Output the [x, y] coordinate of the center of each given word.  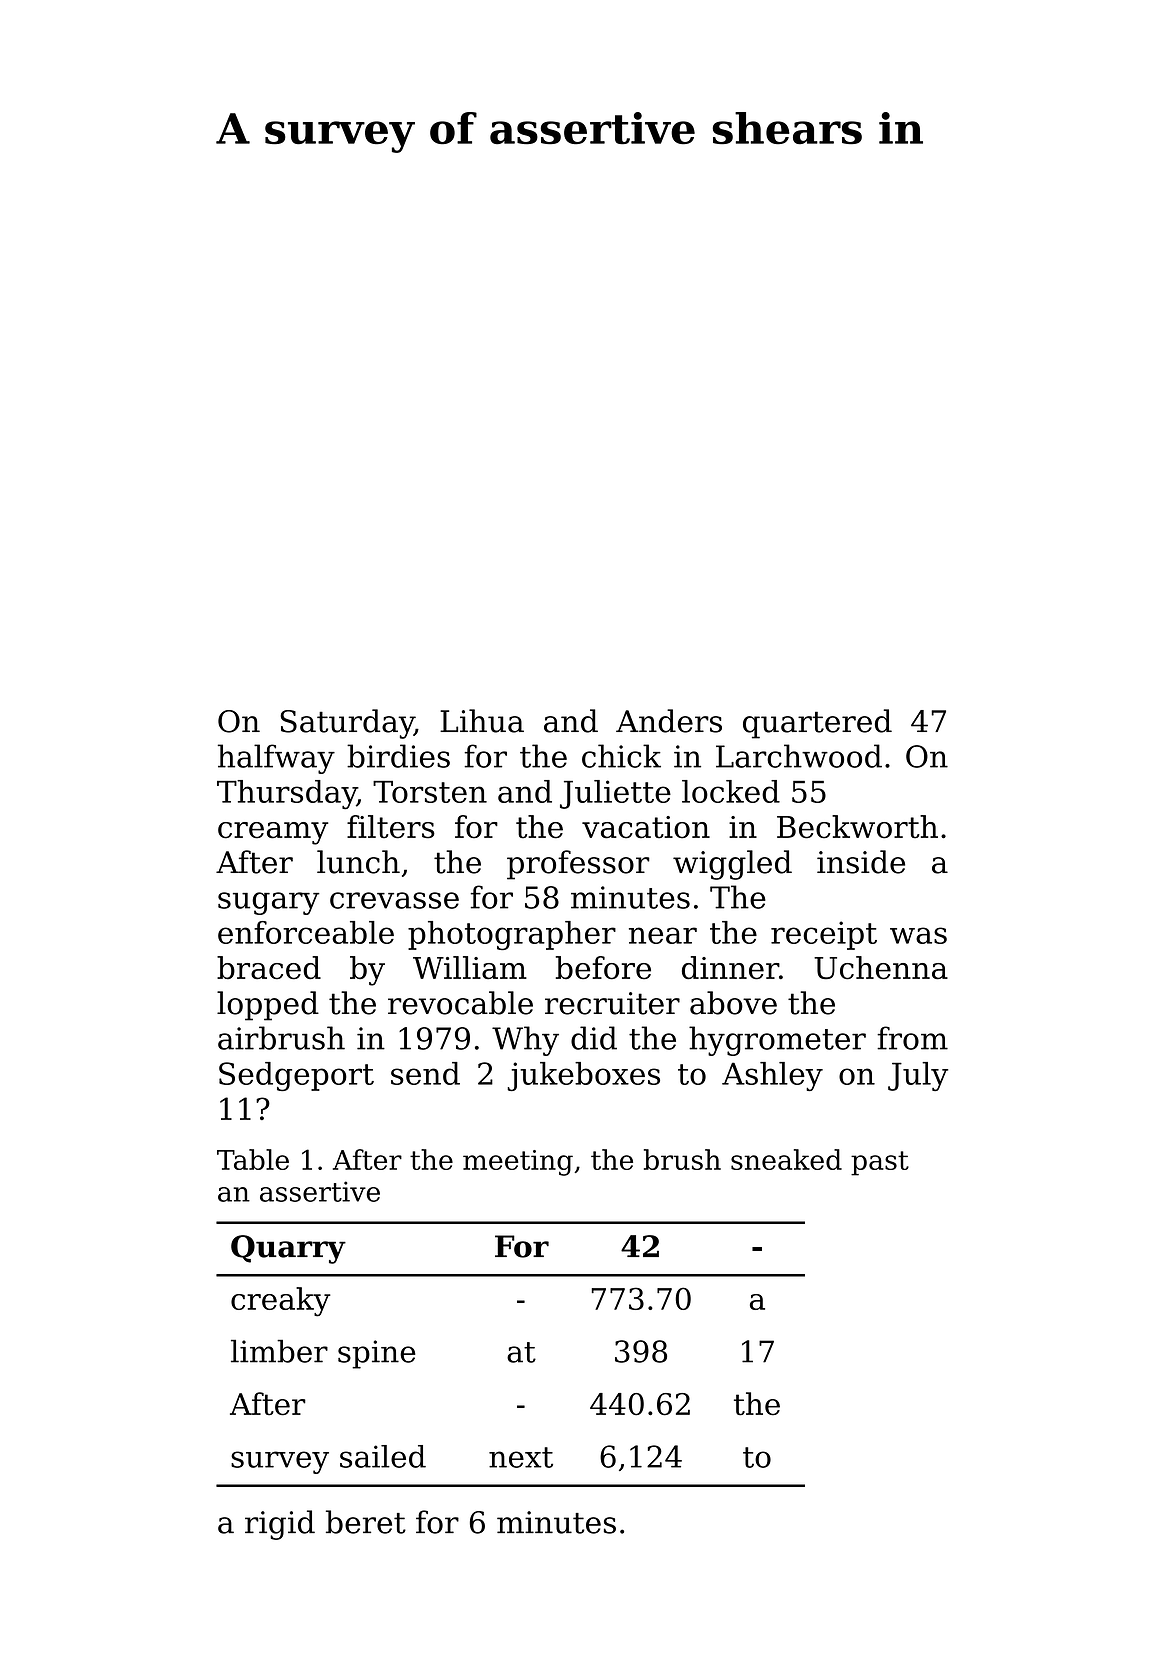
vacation [646, 827]
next [521, 1457]
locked [731, 791]
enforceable [306, 932]
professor [578, 865]
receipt [824, 935]
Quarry [288, 1249]
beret [366, 1522]
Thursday [287, 794]
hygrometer [777, 1041]
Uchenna [881, 968]
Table [253, 1159]
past [880, 1163]
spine [376, 1354]
